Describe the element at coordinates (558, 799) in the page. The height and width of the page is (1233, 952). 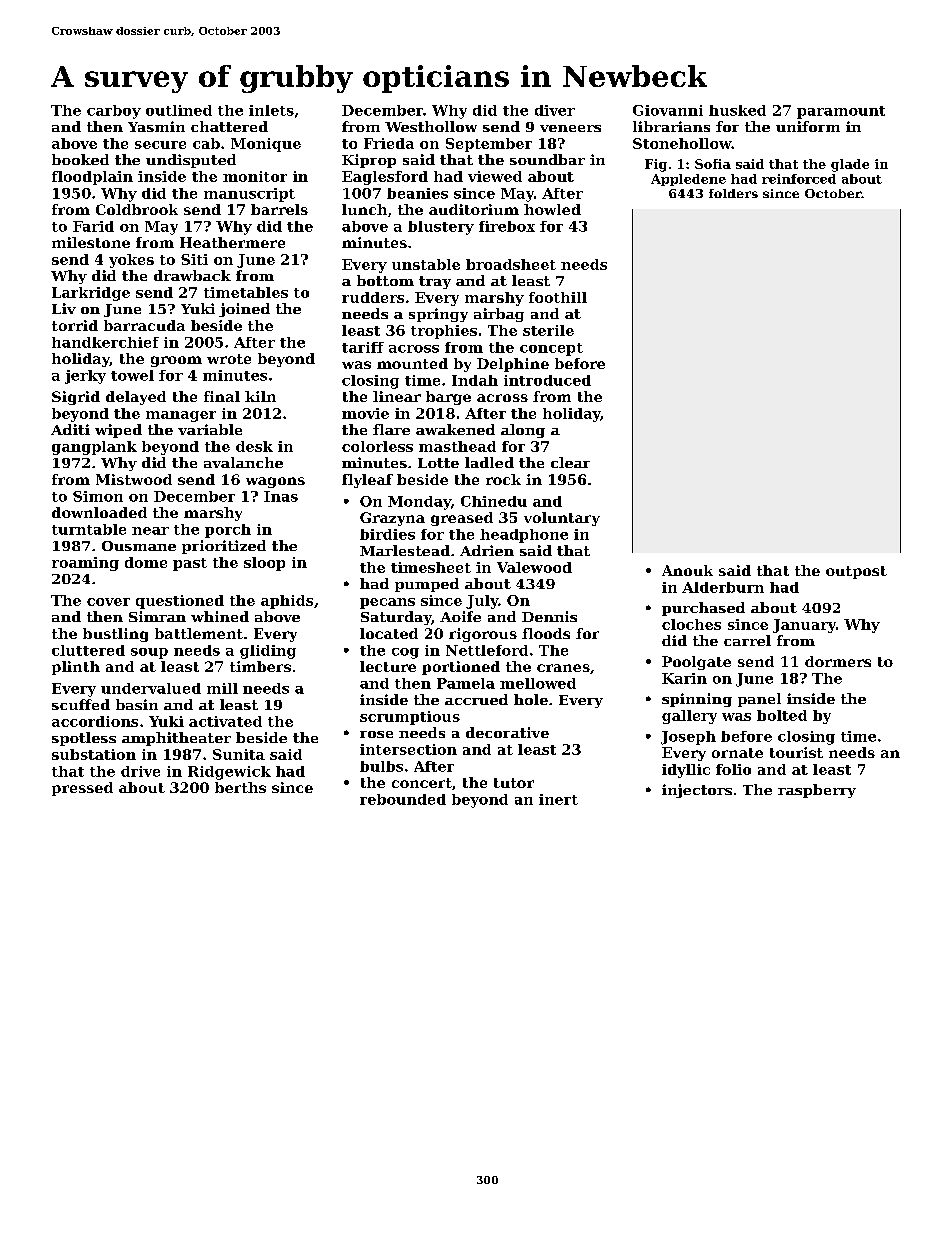
I see `inert` at that location.
